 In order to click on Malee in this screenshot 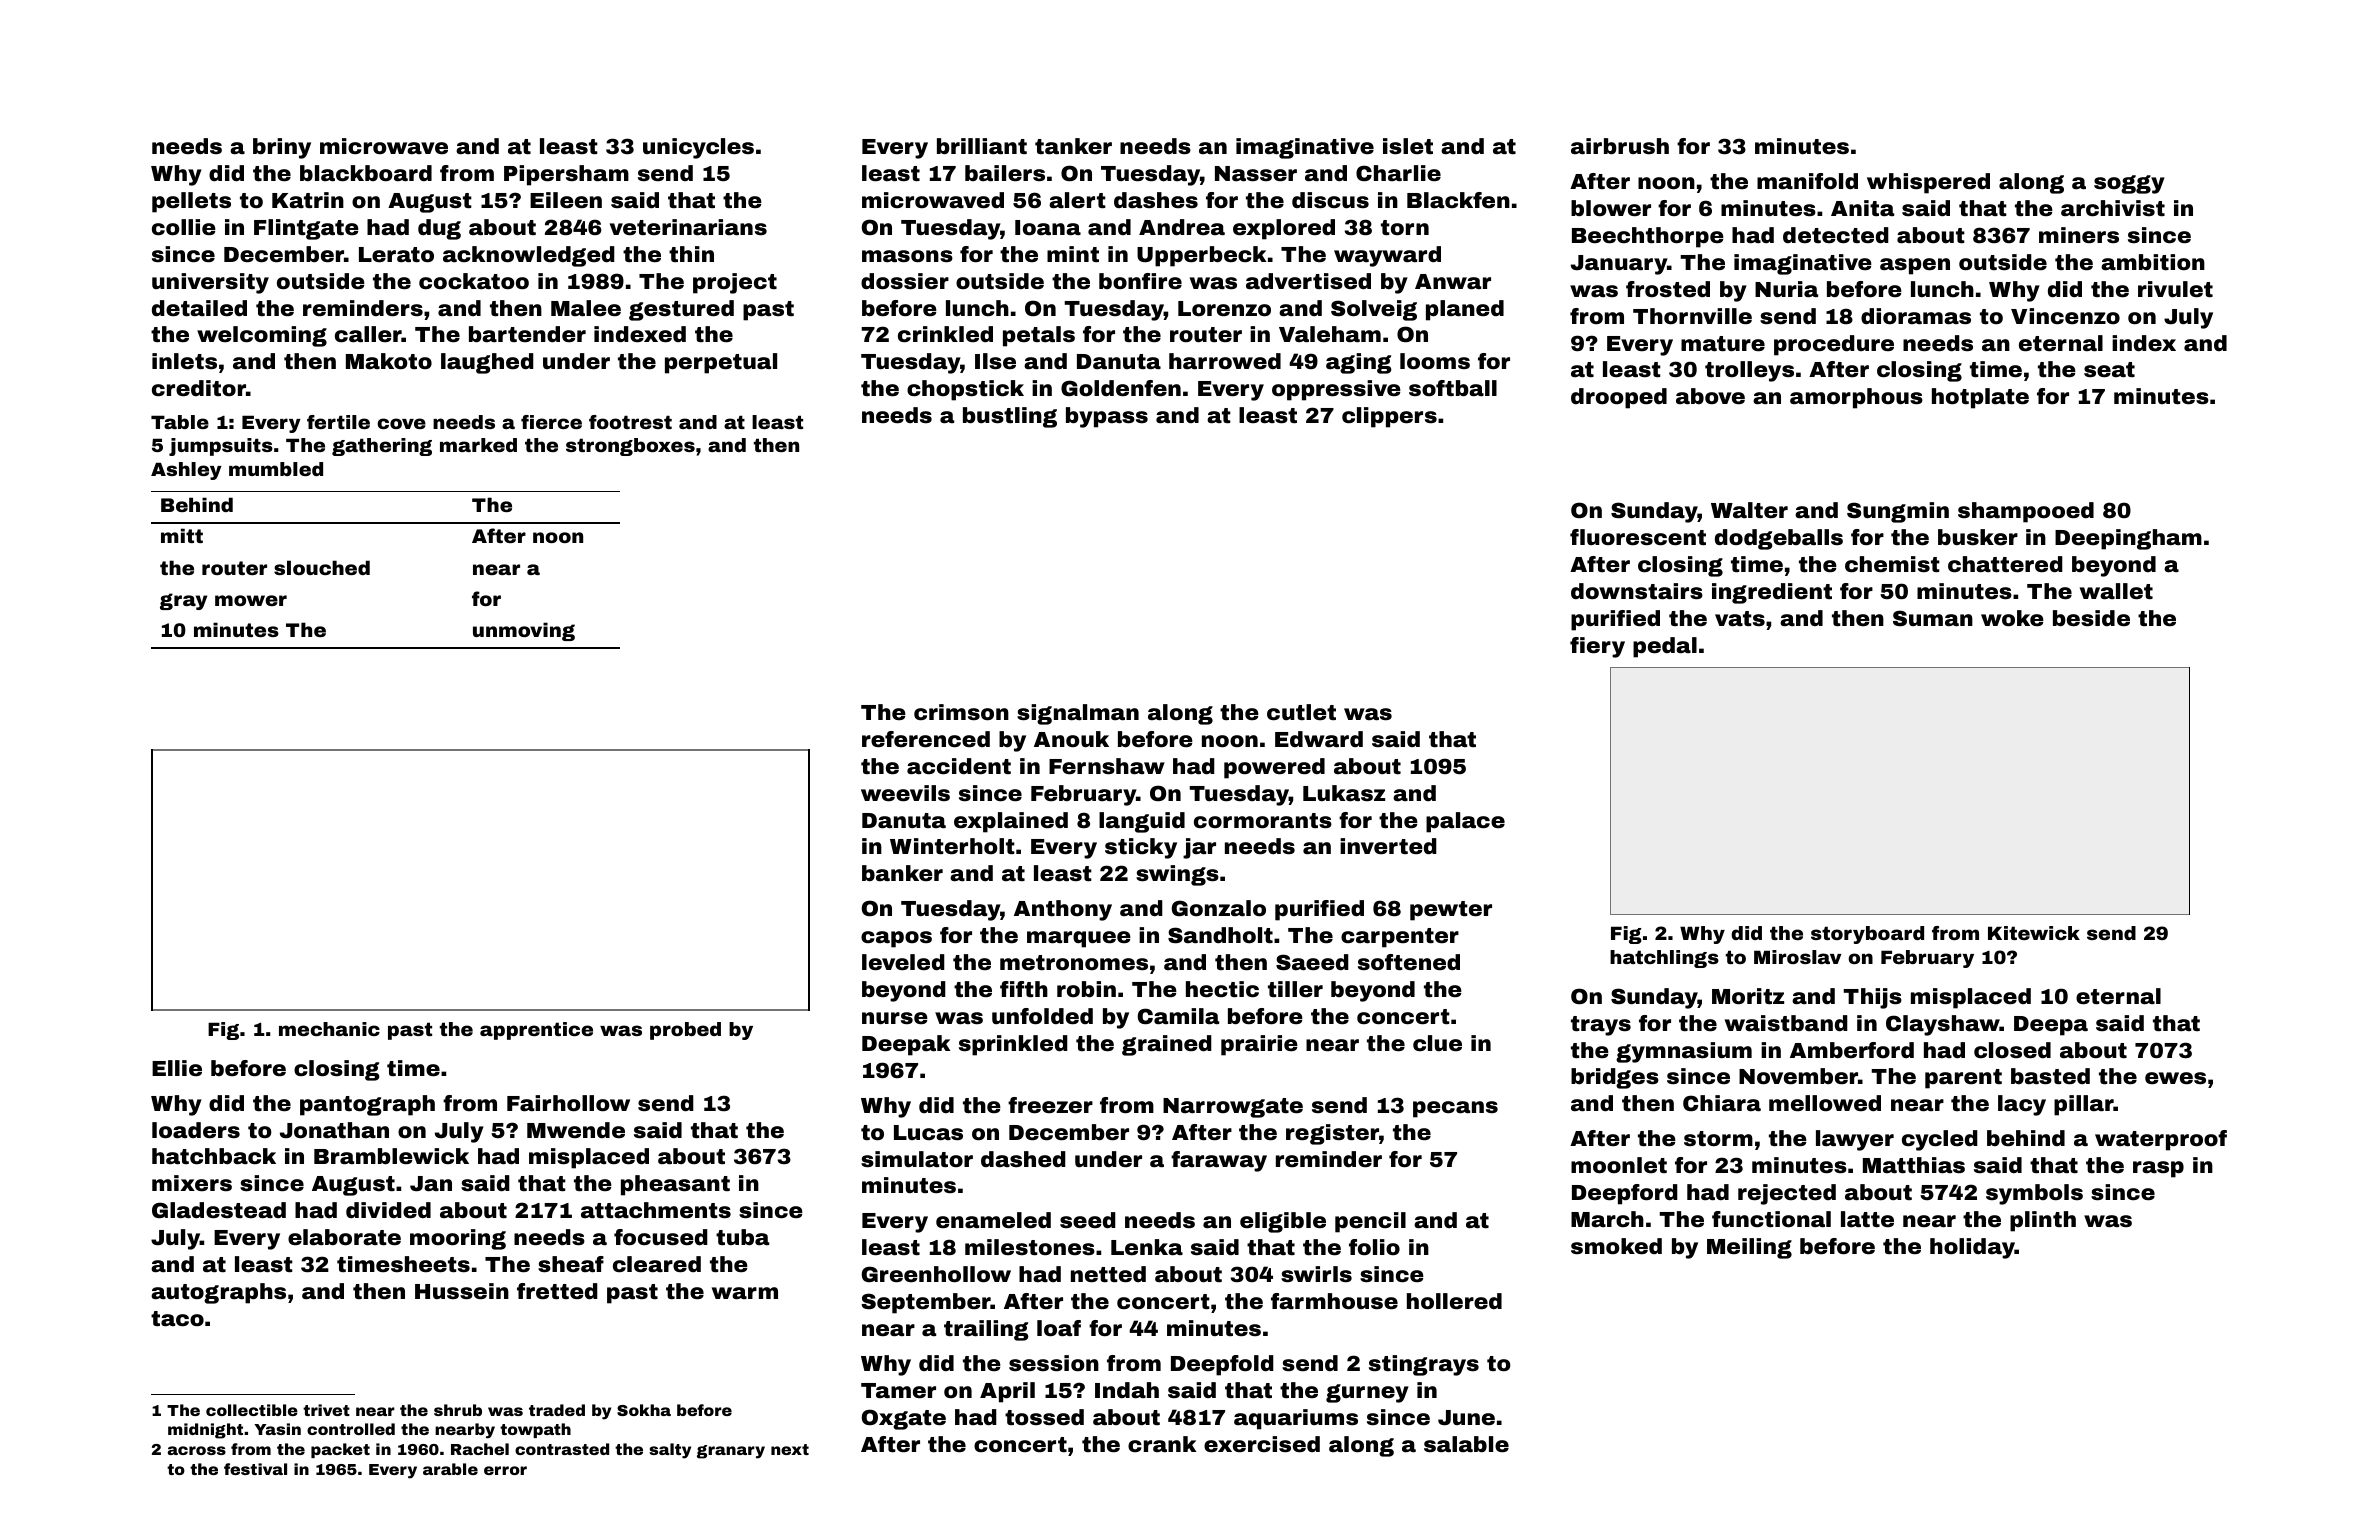, I will do `click(586, 308)`.
